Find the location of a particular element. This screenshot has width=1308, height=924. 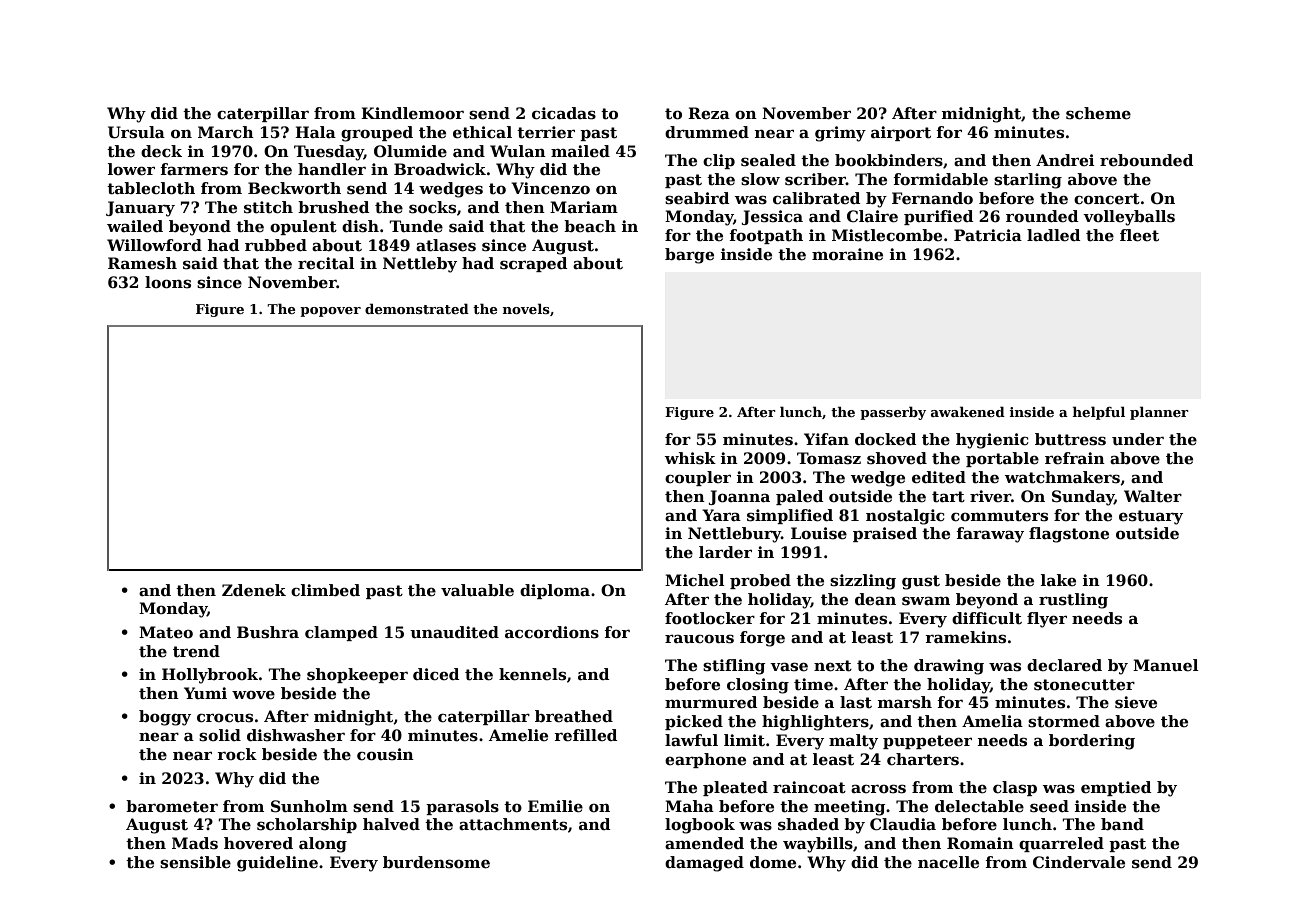

Mariam is located at coordinates (584, 207).
